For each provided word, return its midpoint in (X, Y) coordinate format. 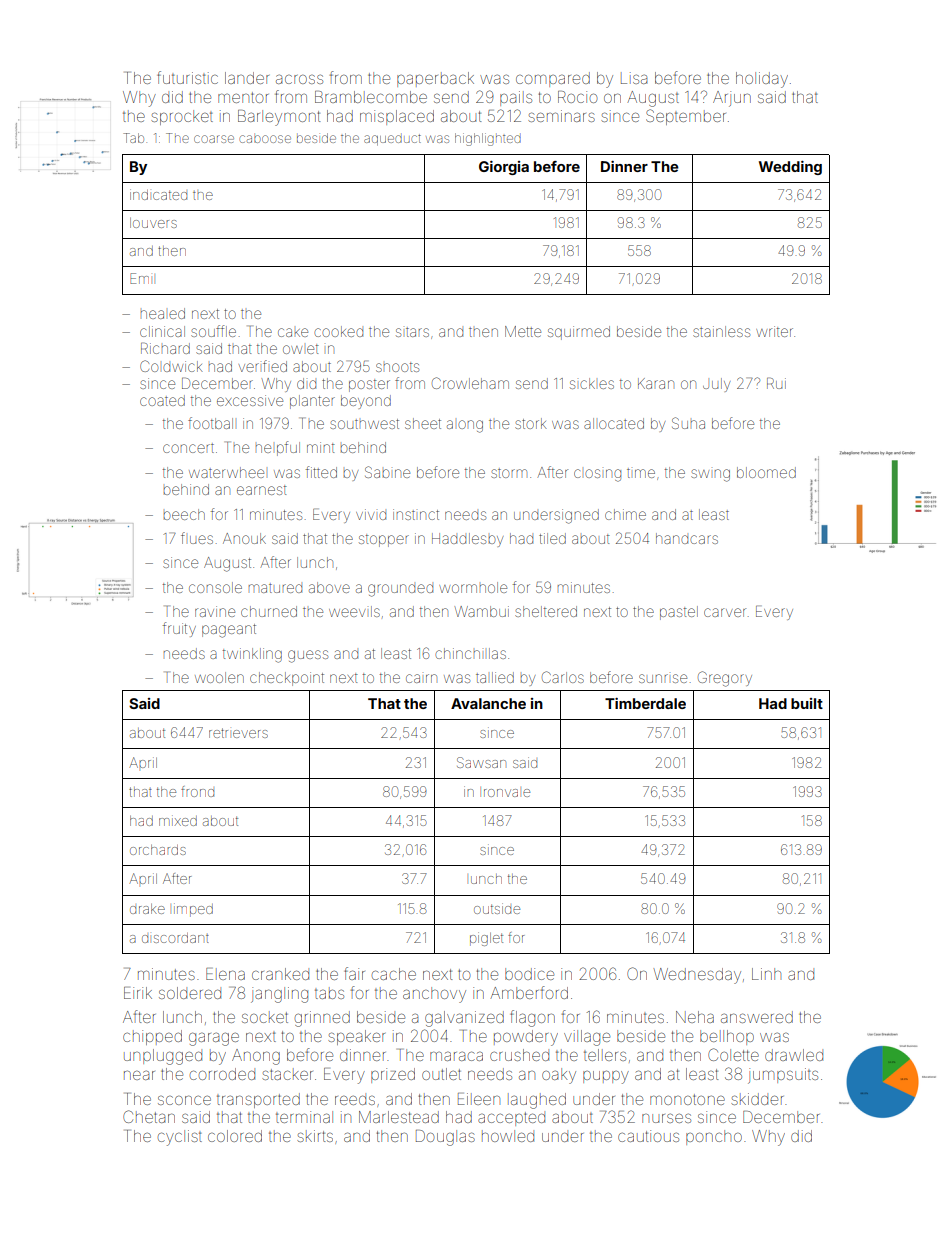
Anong (256, 1057)
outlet (441, 1074)
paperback (435, 79)
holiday (762, 80)
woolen (219, 677)
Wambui (482, 611)
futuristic (187, 77)
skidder (757, 1099)
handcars (687, 538)
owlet (301, 349)
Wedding (790, 168)
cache (394, 974)
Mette (523, 331)
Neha (695, 1017)
